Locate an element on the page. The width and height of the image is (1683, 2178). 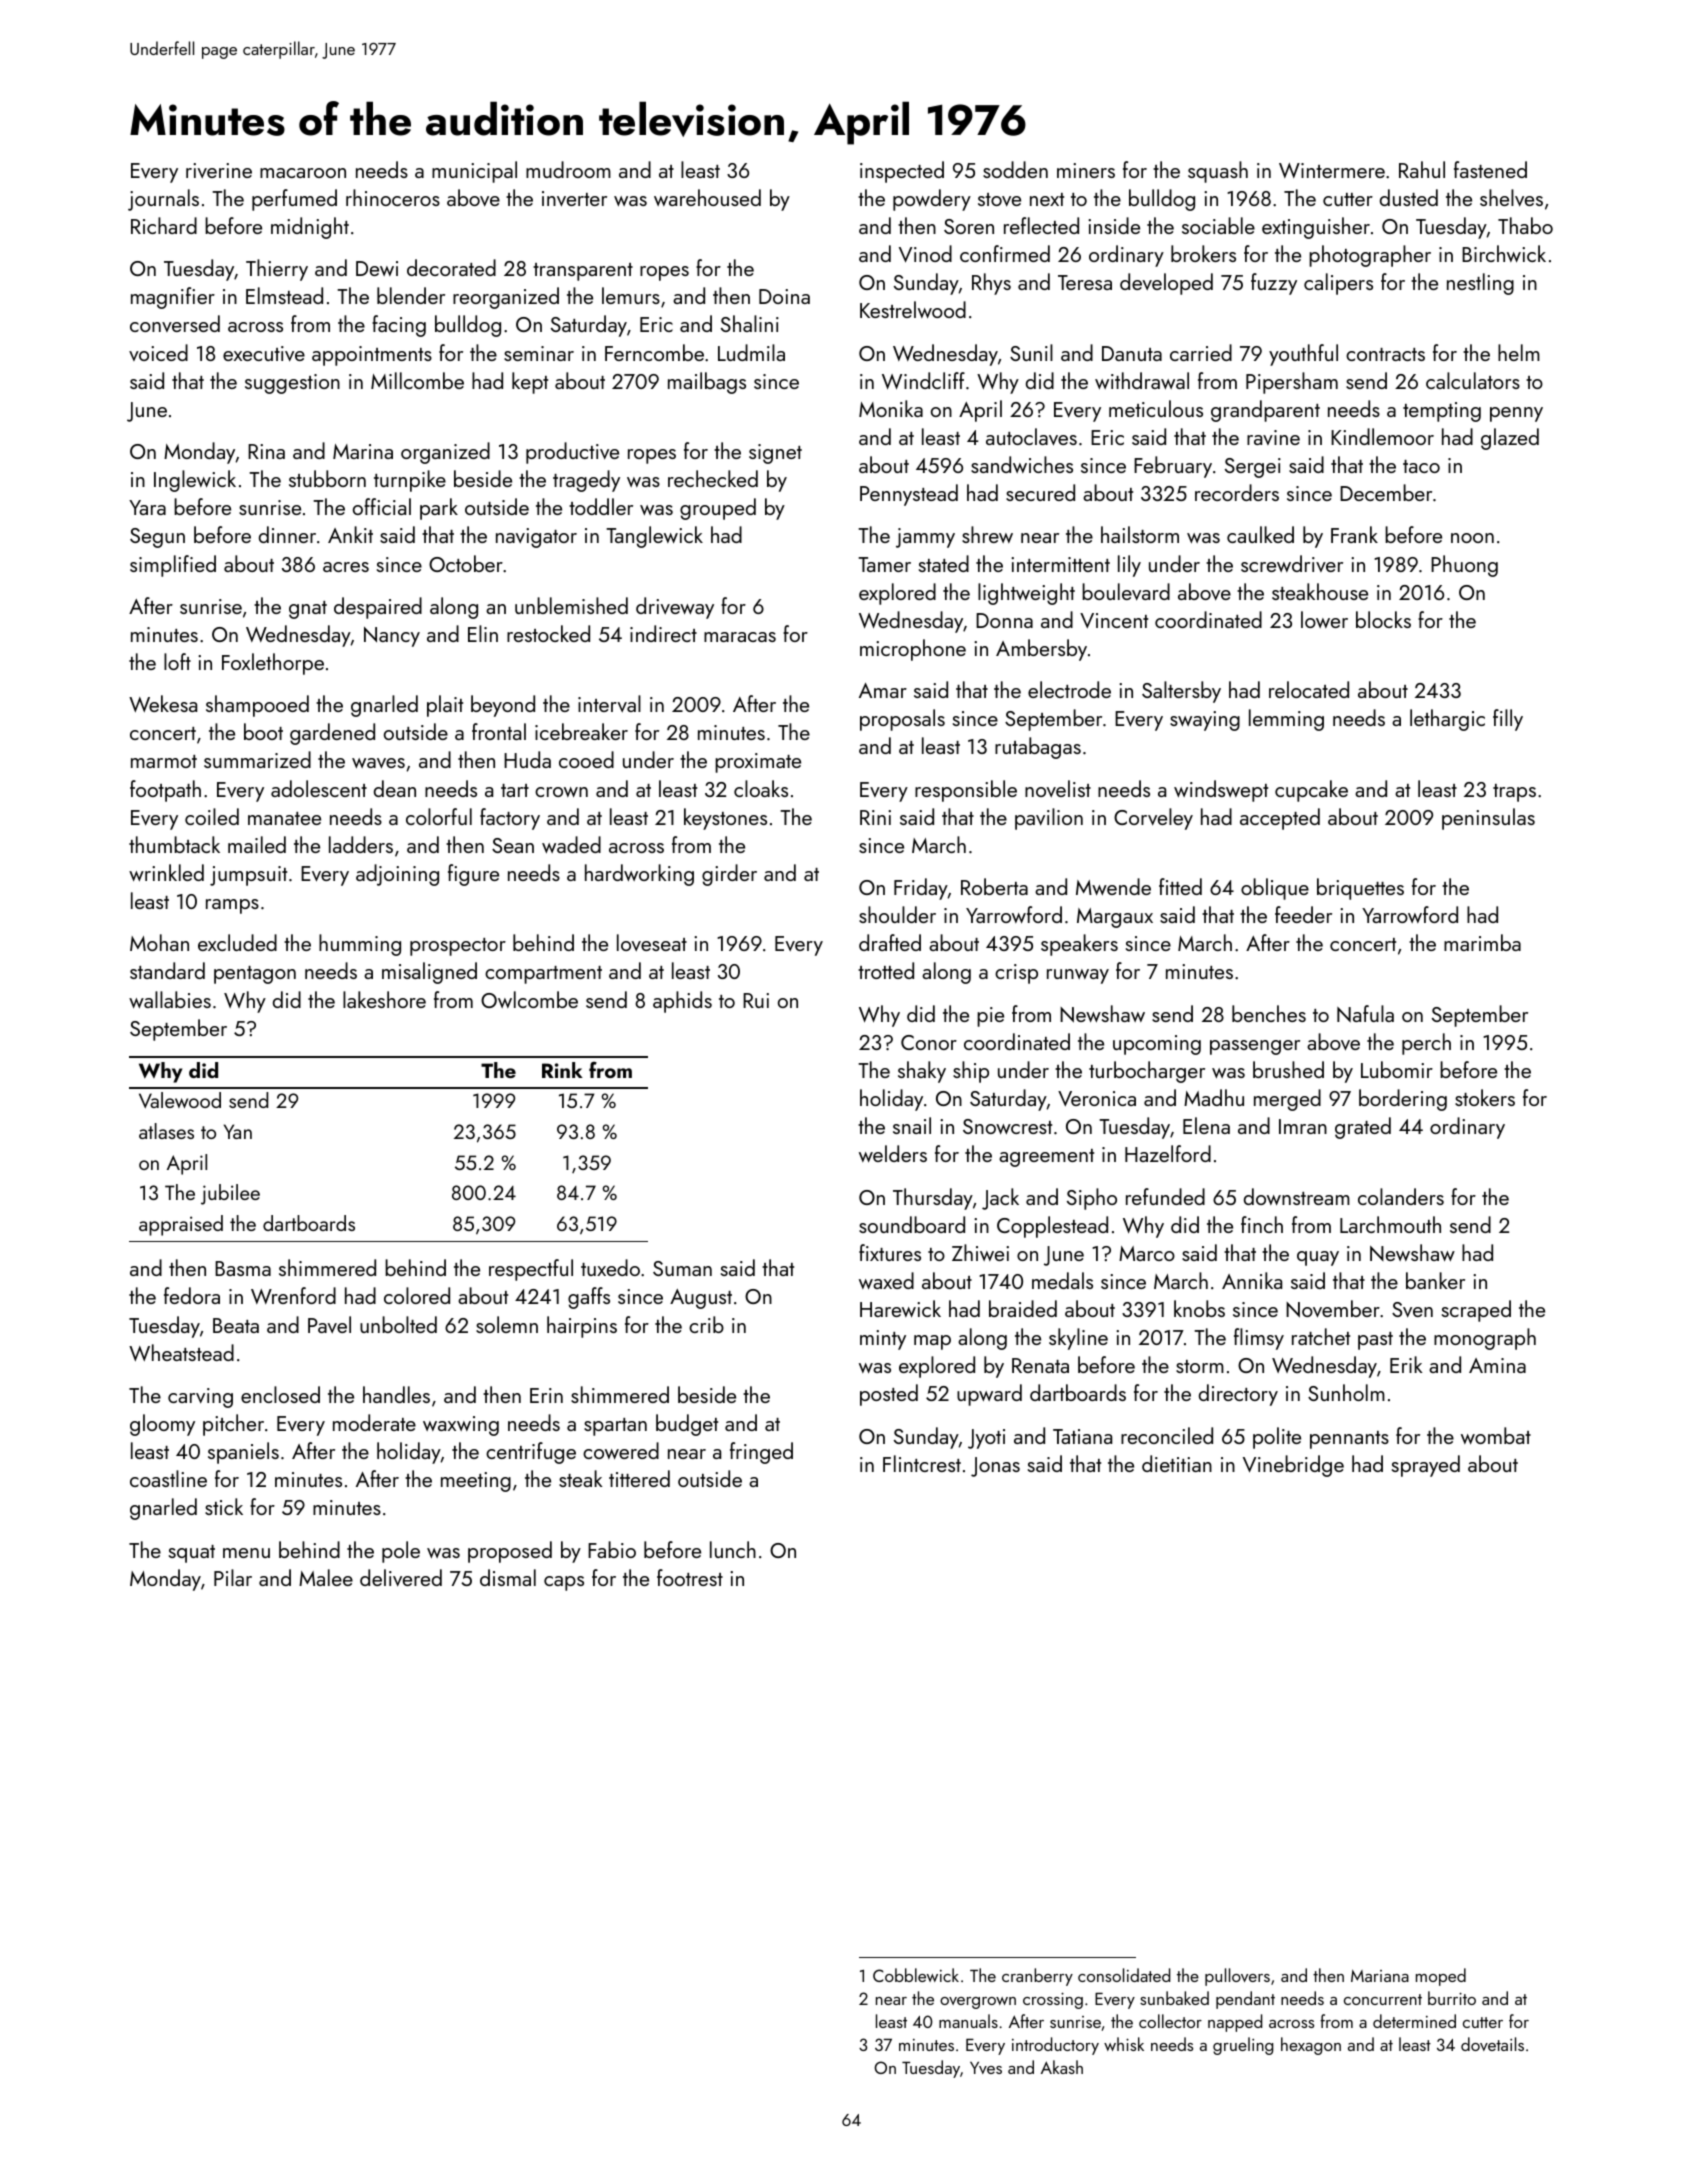
caps is located at coordinates (564, 1583).
